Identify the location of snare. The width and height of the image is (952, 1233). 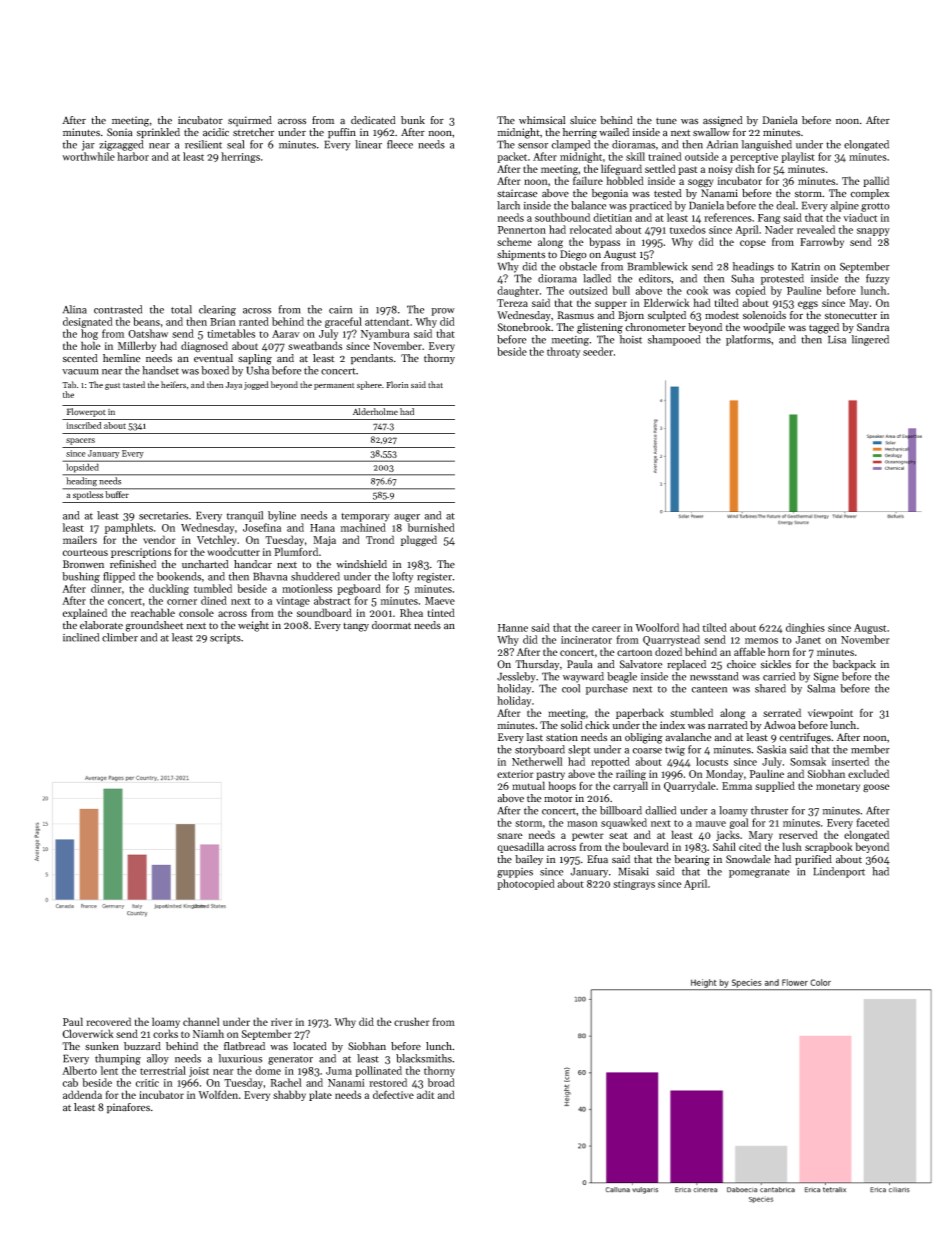
(510, 836).
